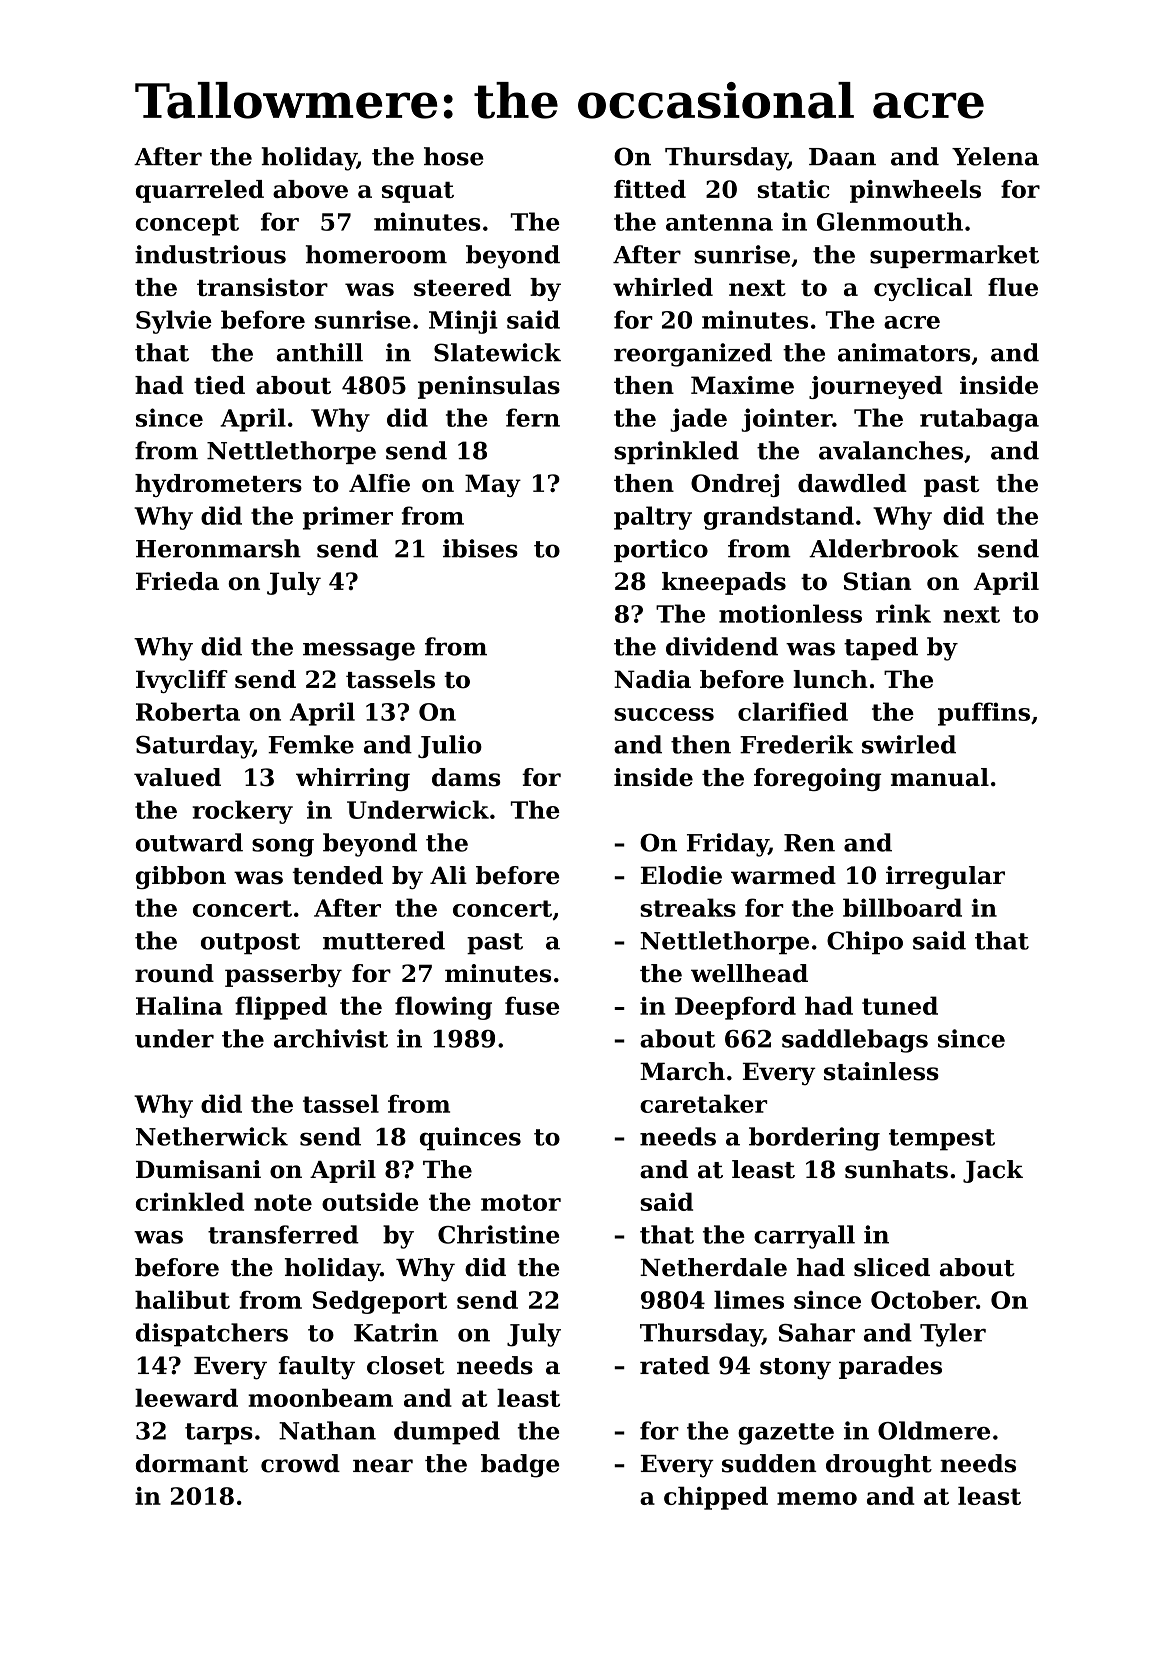 The width and height of the document is (1174, 1661). Describe the element at coordinates (177, 581) in the document. I see `Frieda` at that location.
